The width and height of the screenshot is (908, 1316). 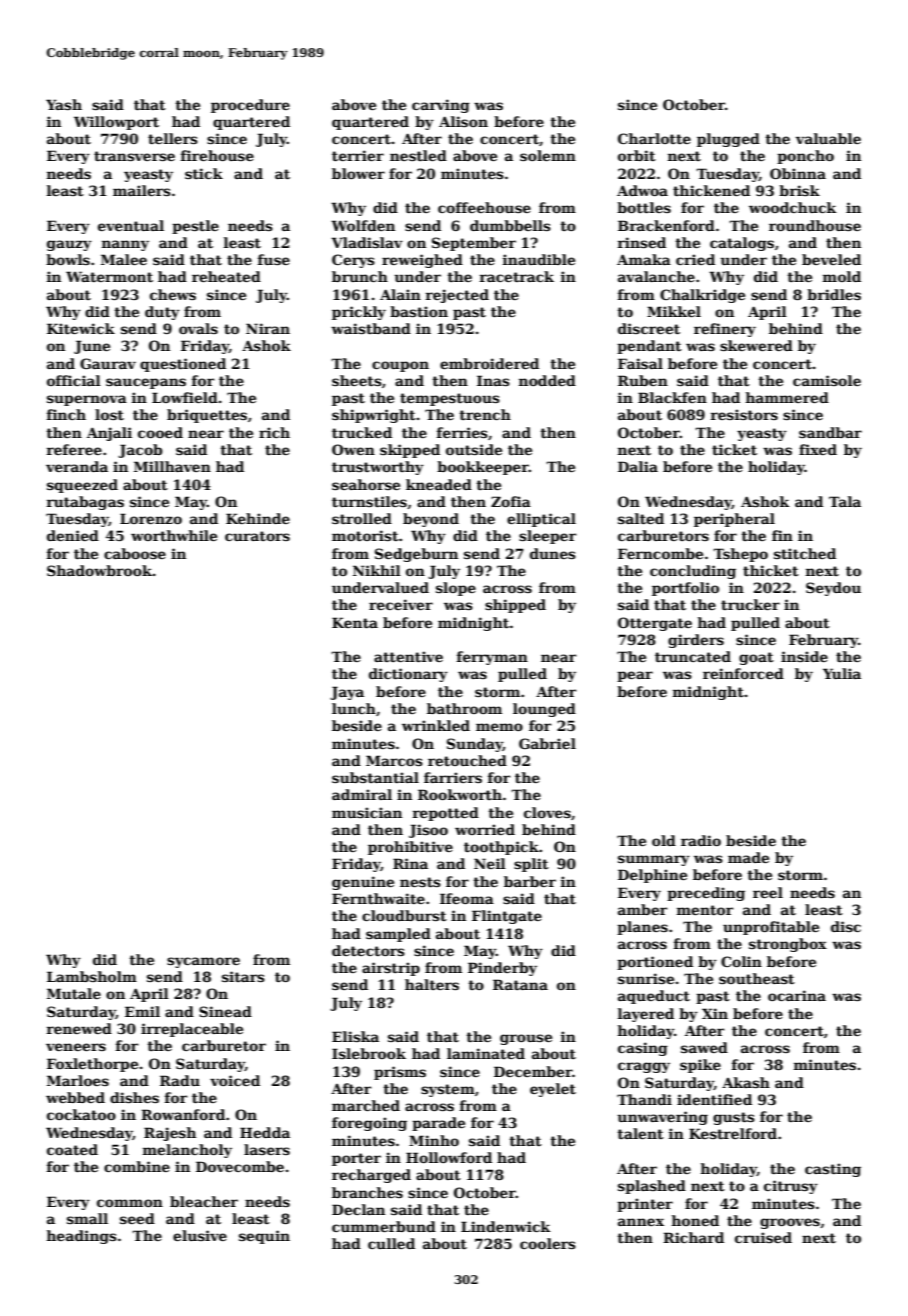 What do you see at coordinates (788, 945) in the screenshot?
I see `strongbox` at bounding box center [788, 945].
